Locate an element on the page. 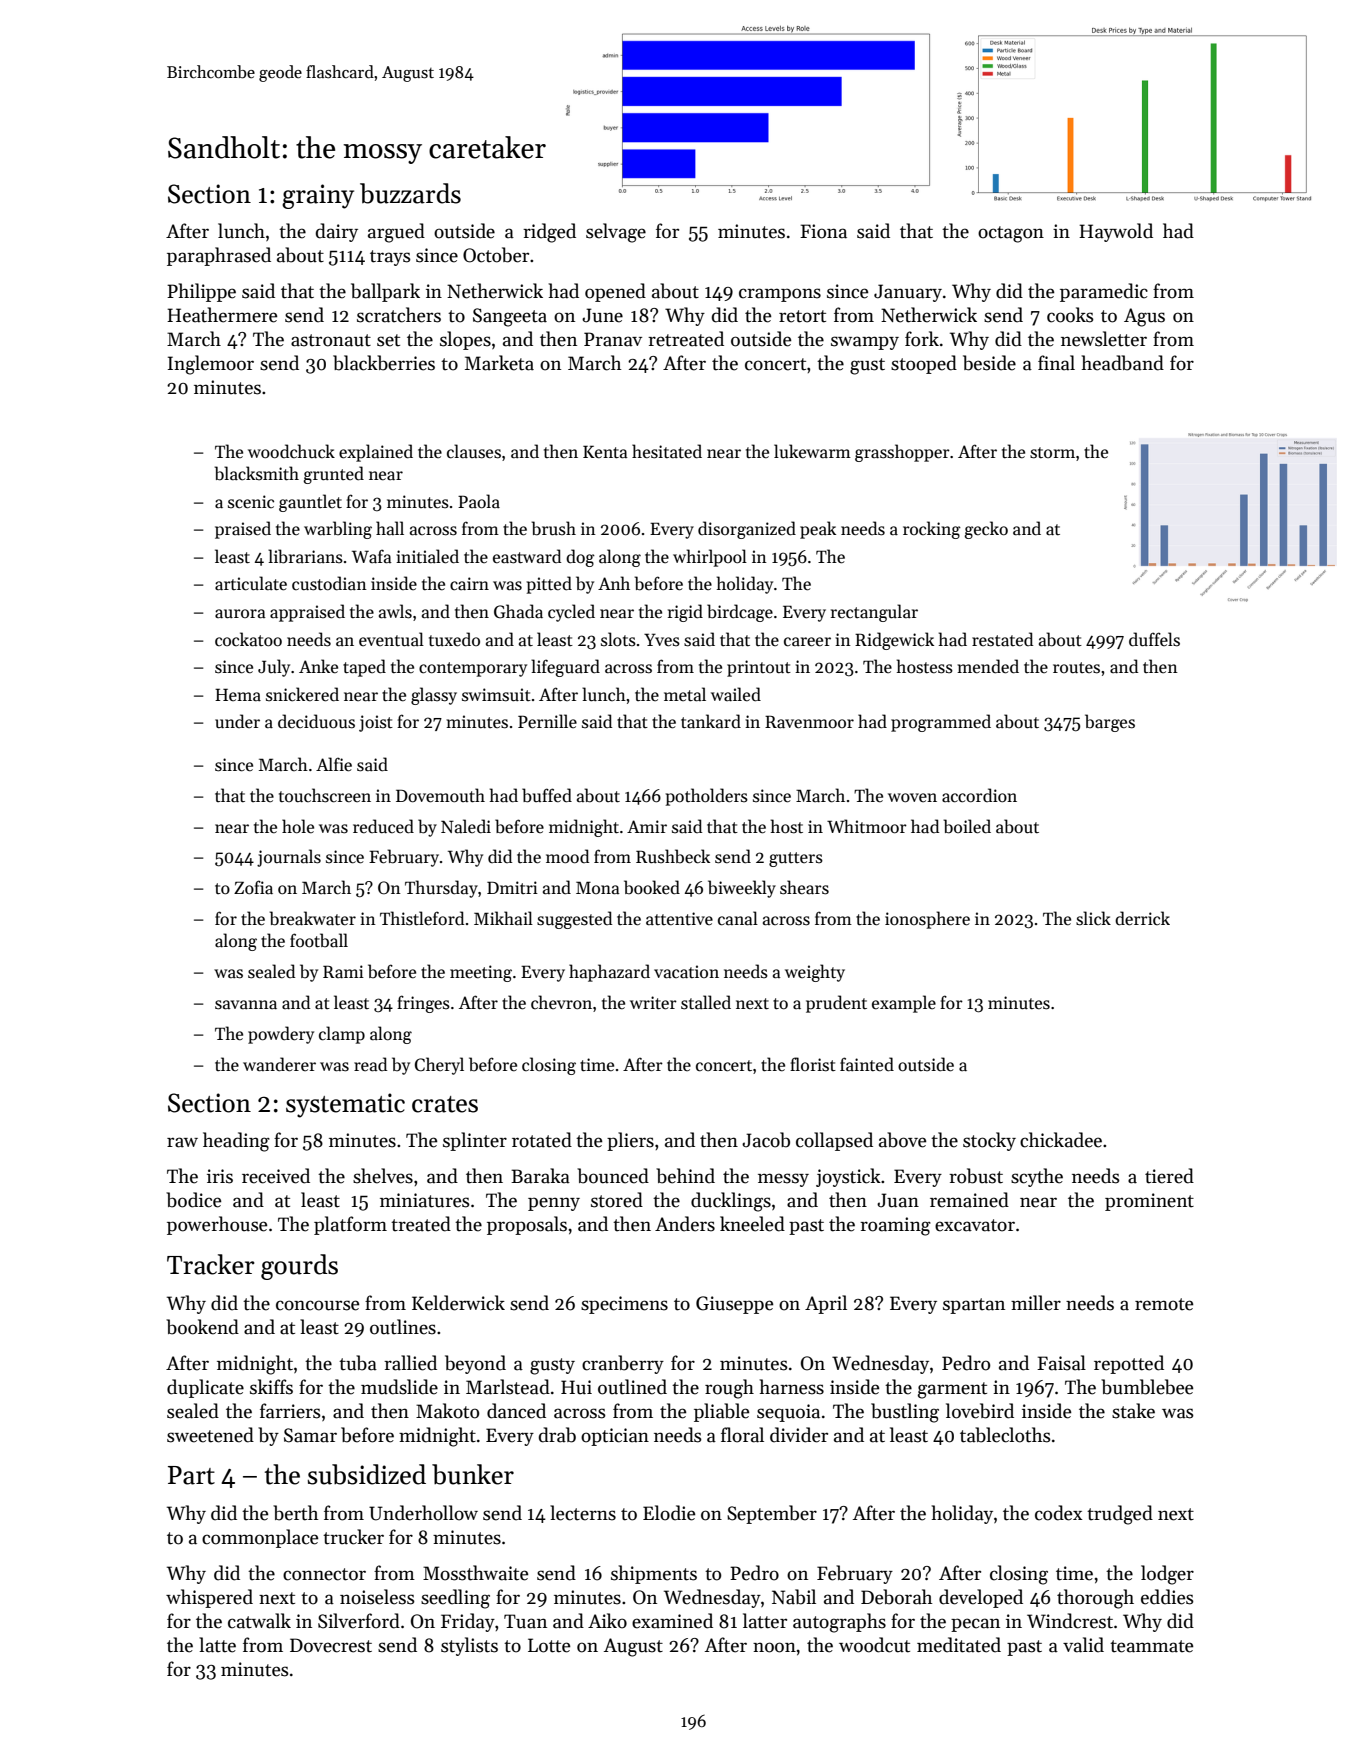 The width and height of the image is (1361, 1761). headband is located at coordinates (1123, 363).
